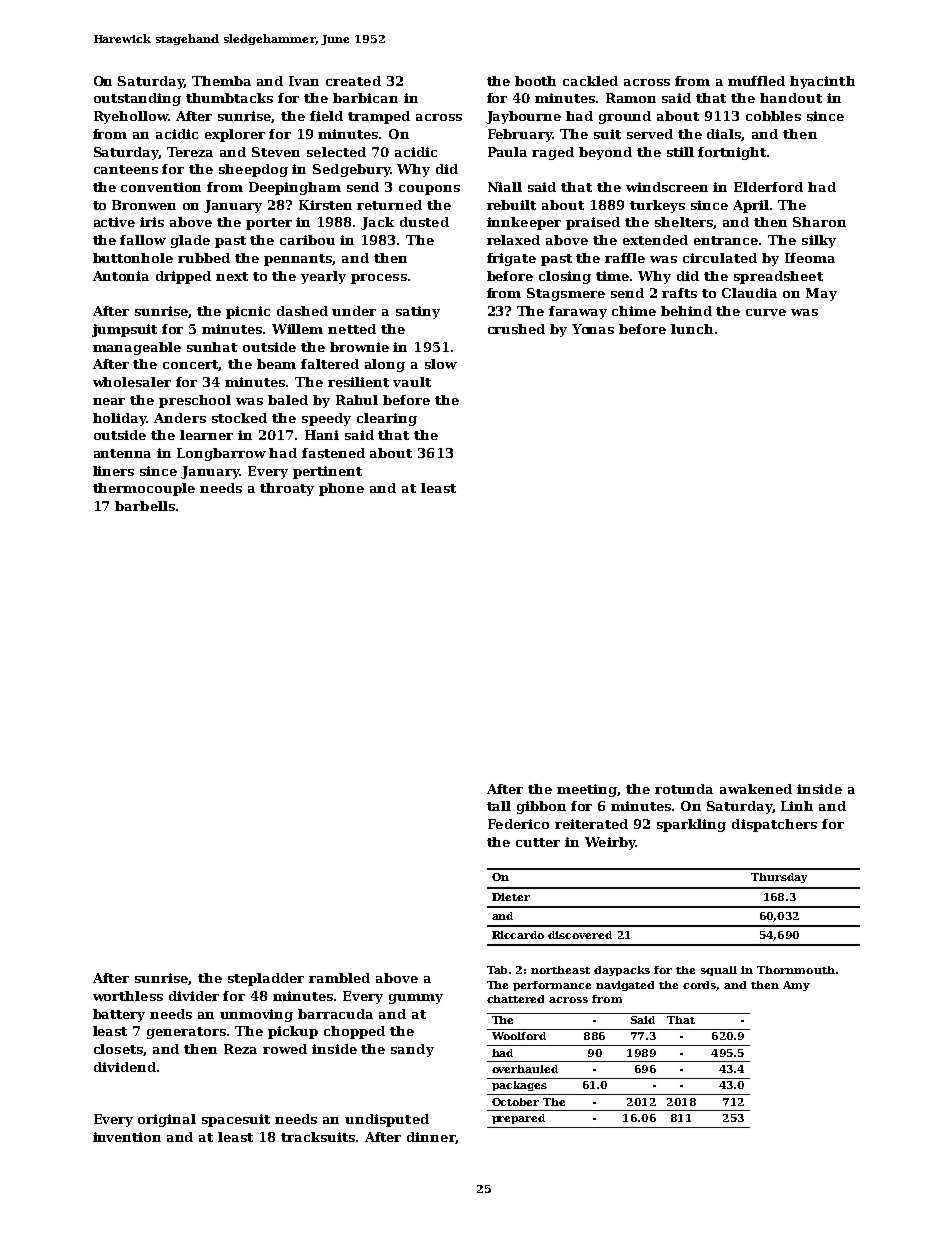  What do you see at coordinates (266, 979) in the screenshot?
I see `stepladder` at bounding box center [266, 979].
